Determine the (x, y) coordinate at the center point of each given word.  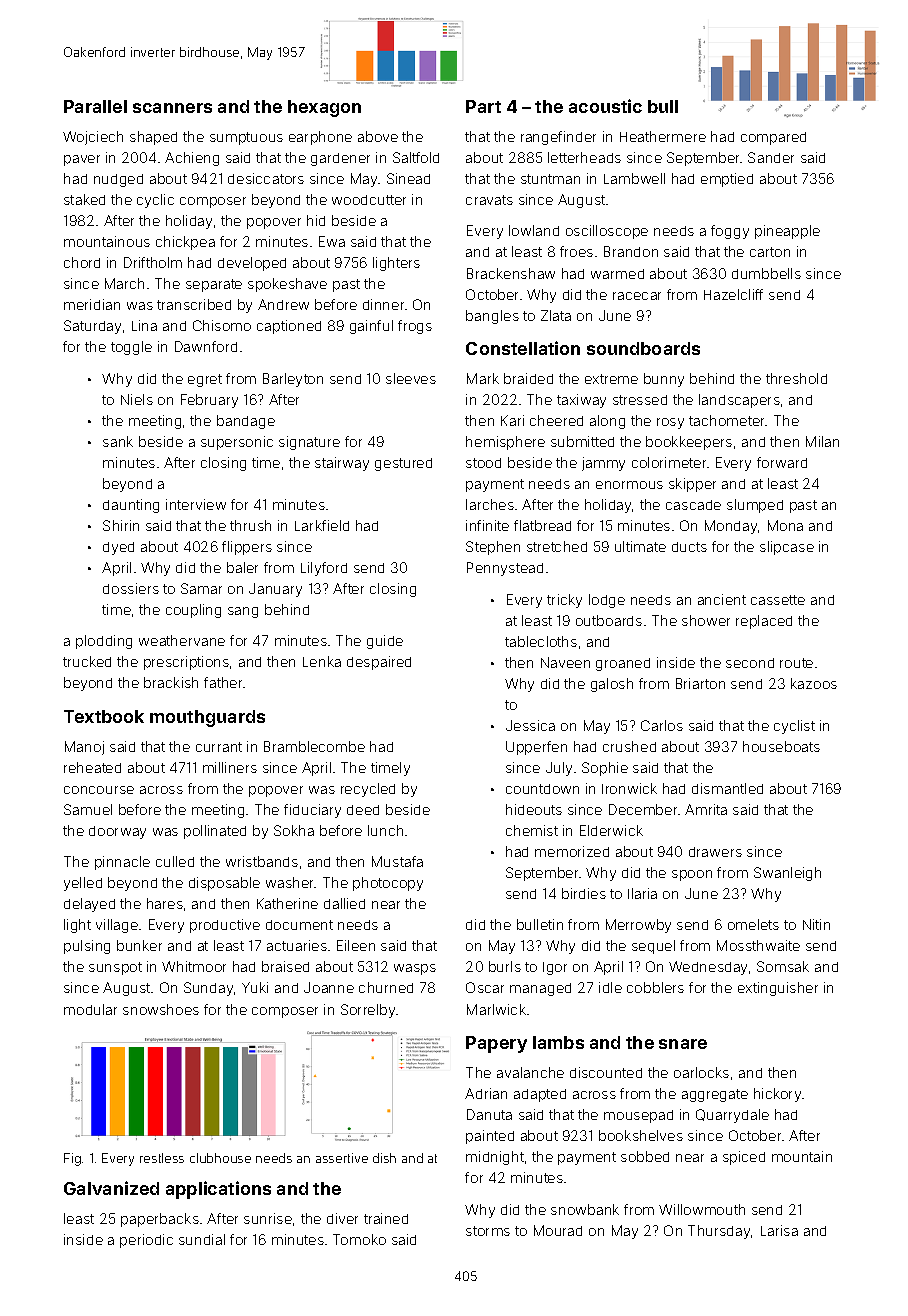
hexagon (324, 108)
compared (773, 138)
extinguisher (778, 989)
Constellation (523, 348)
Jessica (530, 725)
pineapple (787, 232)
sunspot (115, 968)
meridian (92, 304)
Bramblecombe (314, 746)
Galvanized (111, 1188)
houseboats (781, 746)
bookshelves (641, 1135)
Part (483, 106)
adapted (540, 1095)
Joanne (329, 987)
